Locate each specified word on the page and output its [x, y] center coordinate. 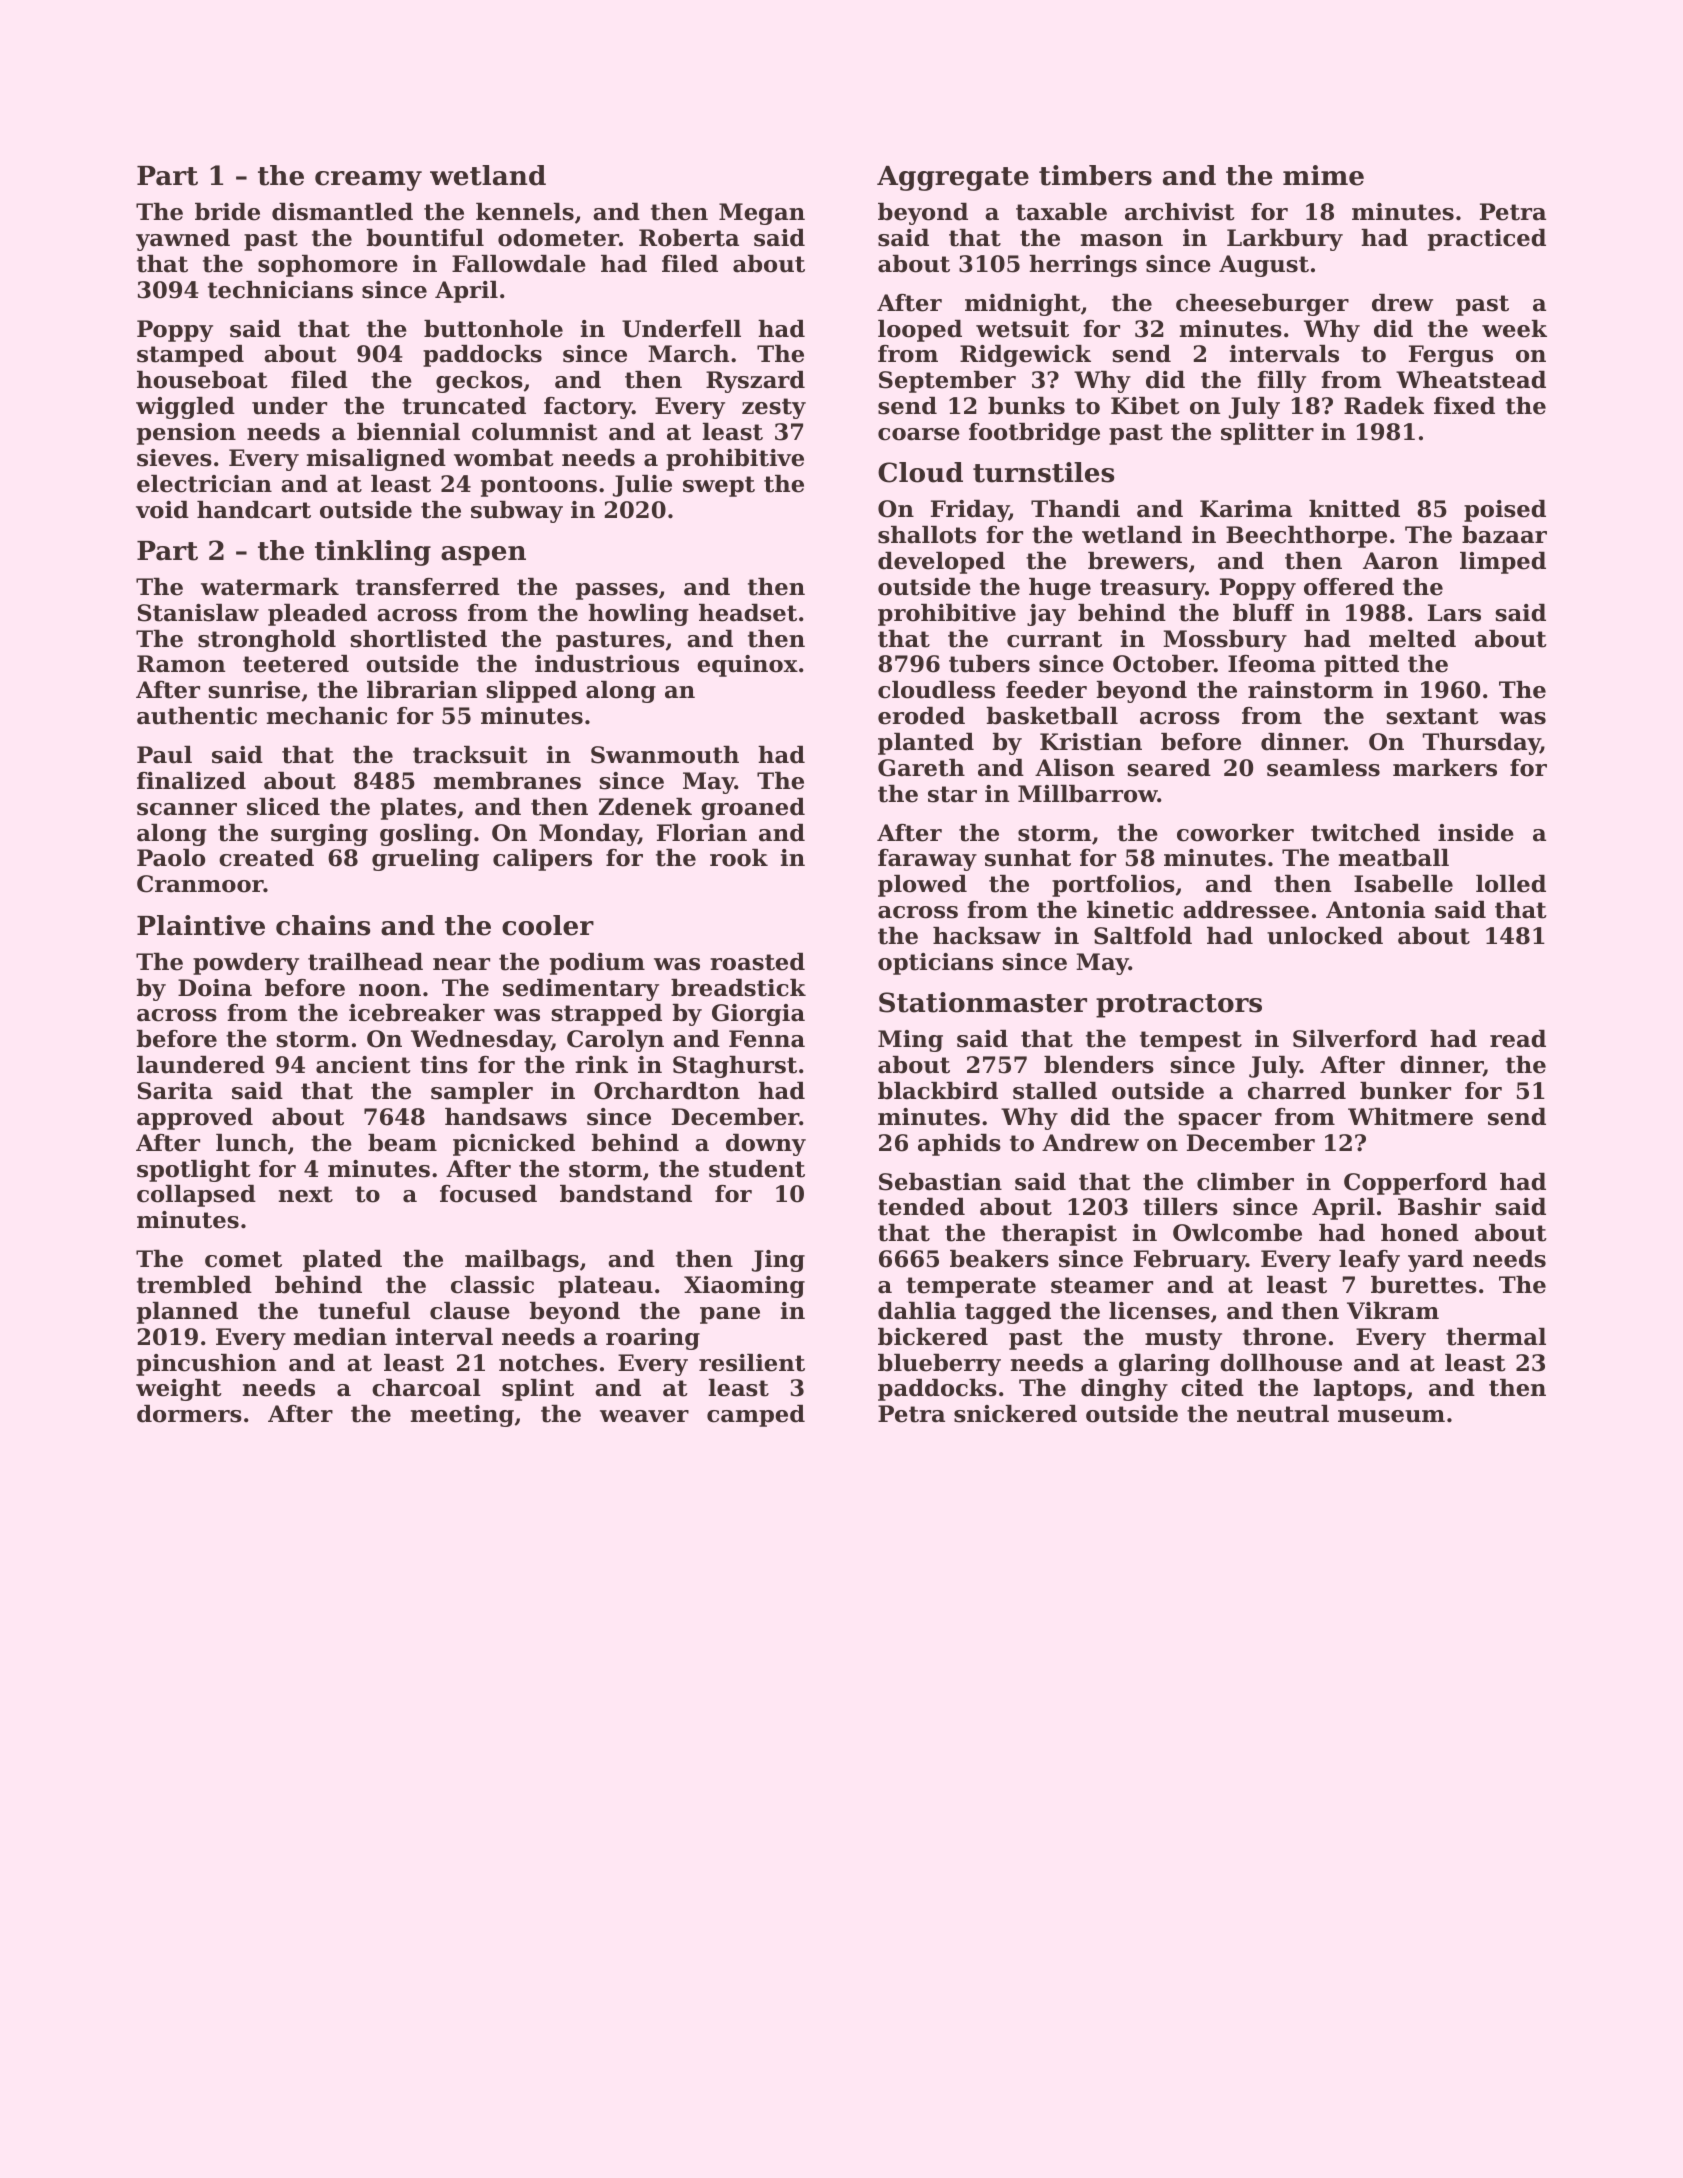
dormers [189, 1414]
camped [756, 1416]
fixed [1464, 406]
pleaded [317, 615]
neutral [1283, 1414]
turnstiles [1043, 472]
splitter [1267, 434]
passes [617, 591]
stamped [190, 356]
